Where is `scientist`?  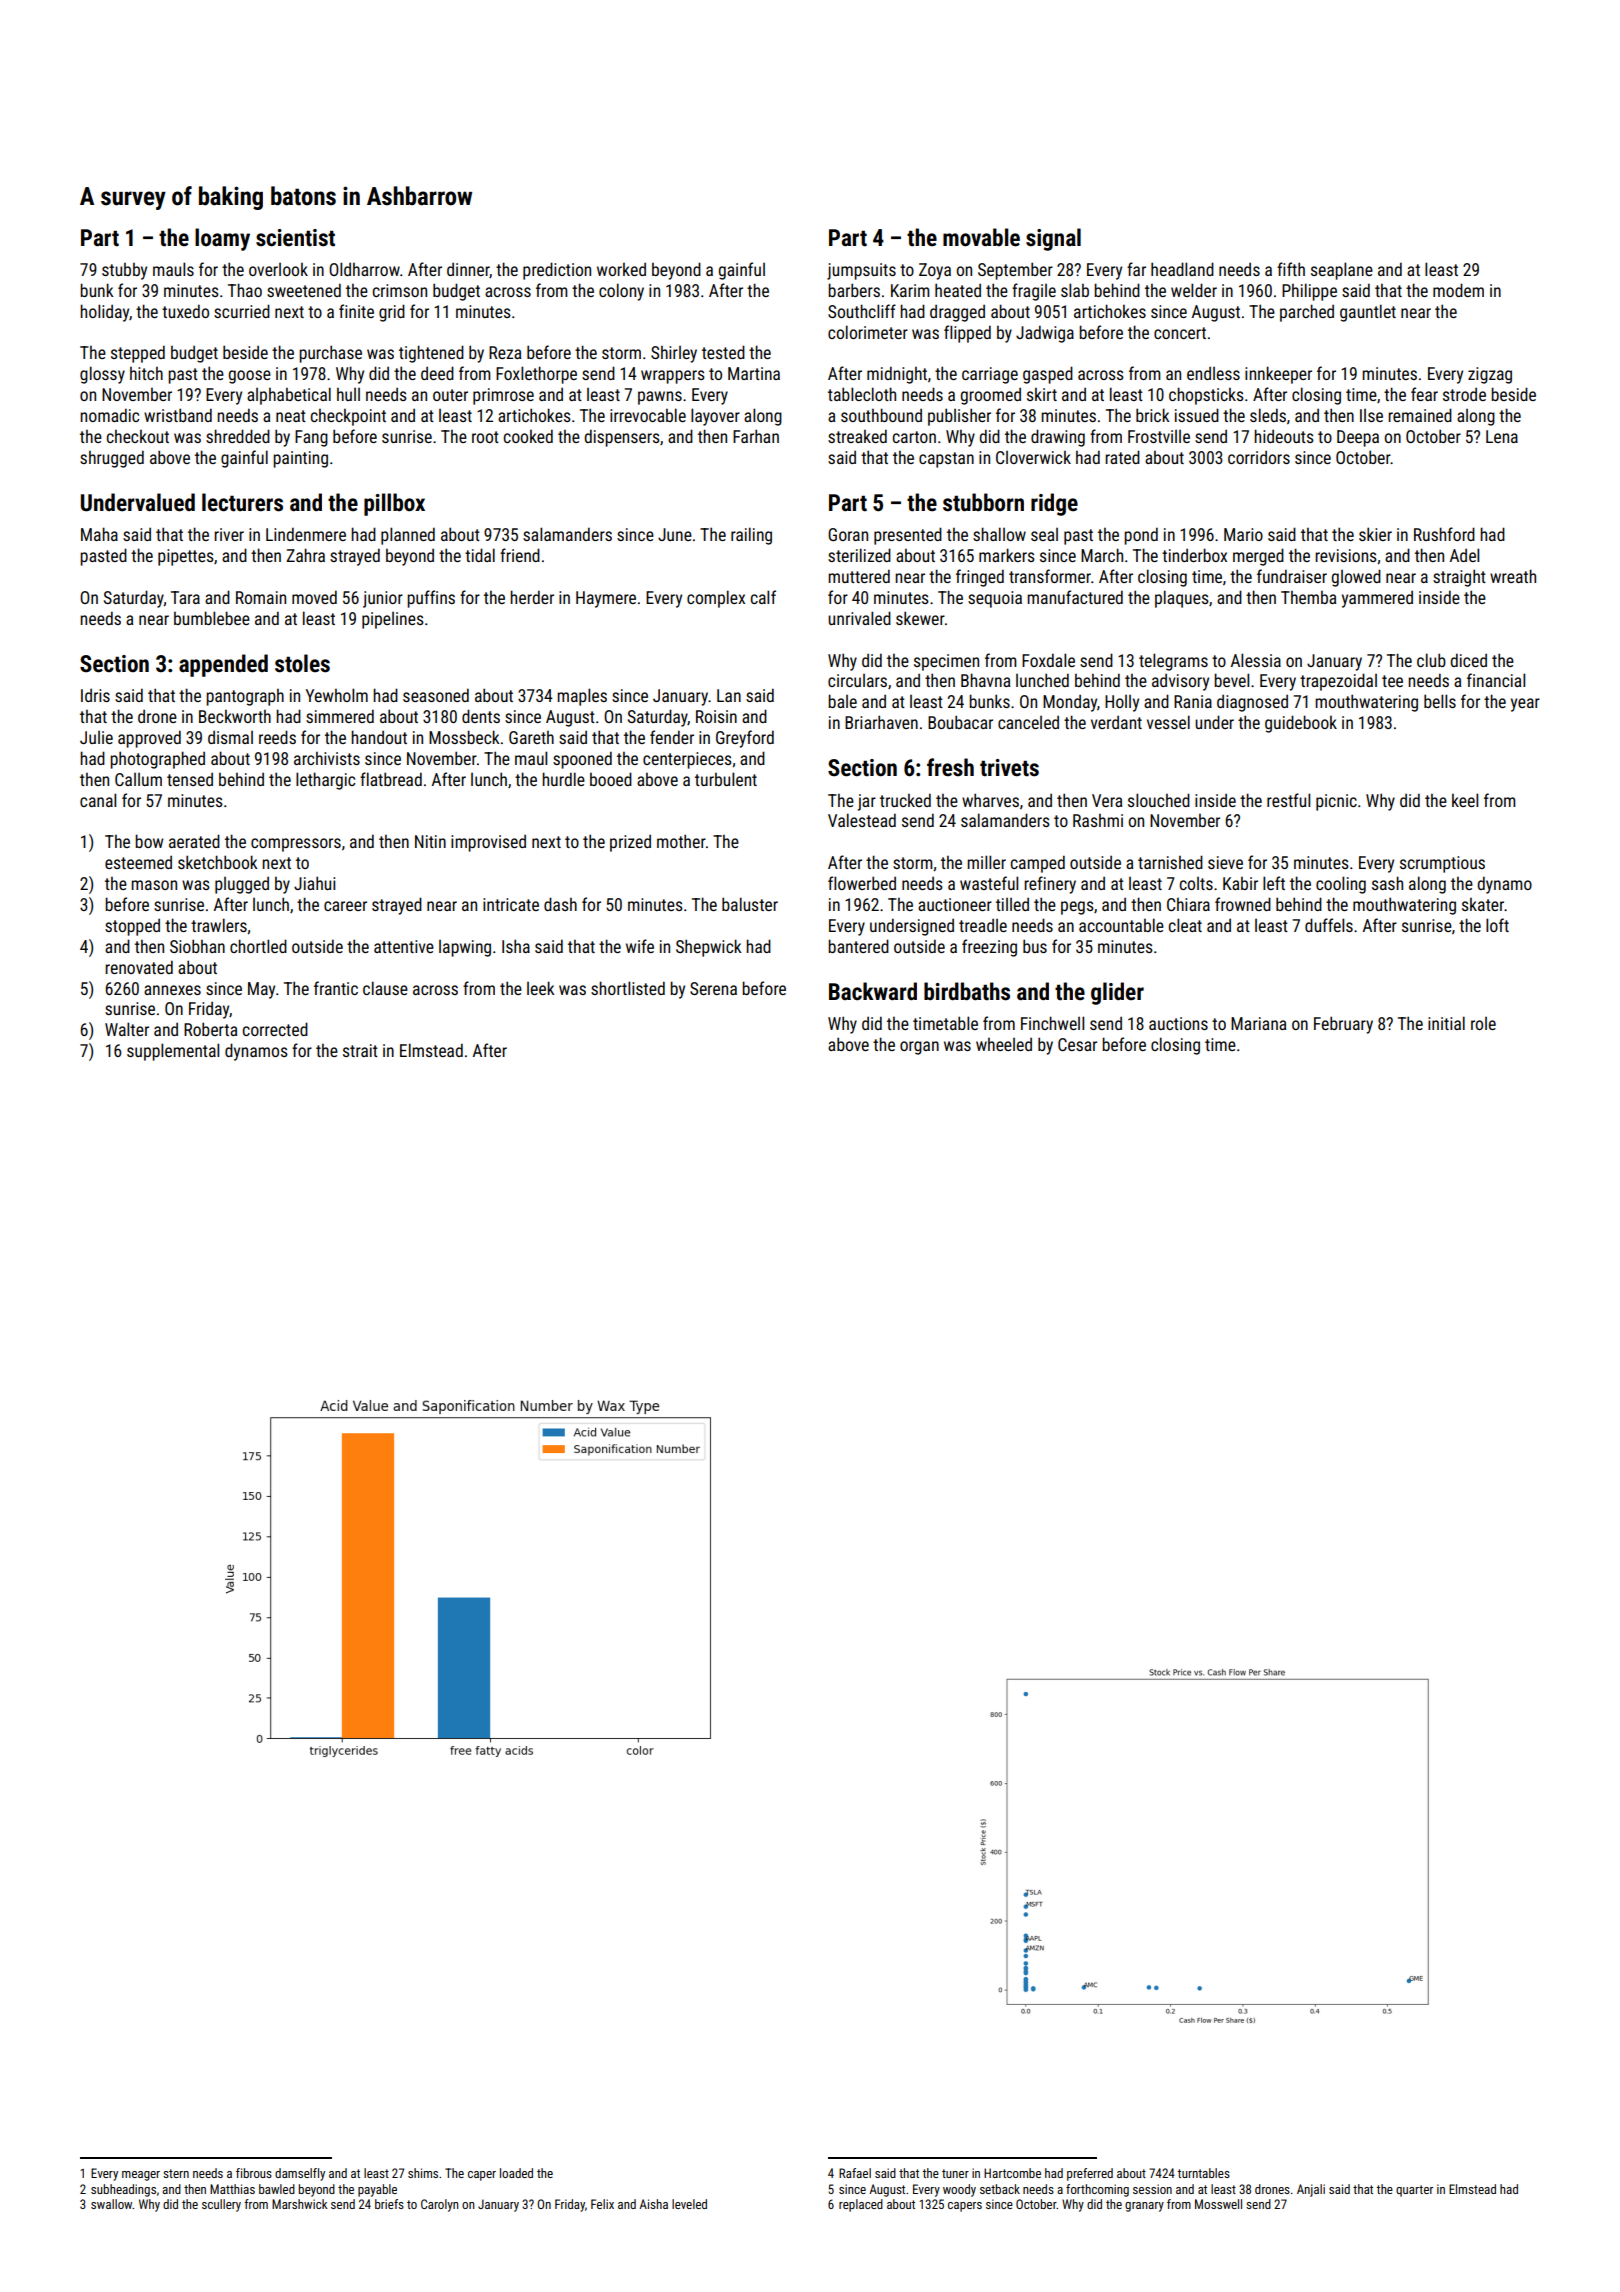
scientist is located at coordinates (295, 238).
